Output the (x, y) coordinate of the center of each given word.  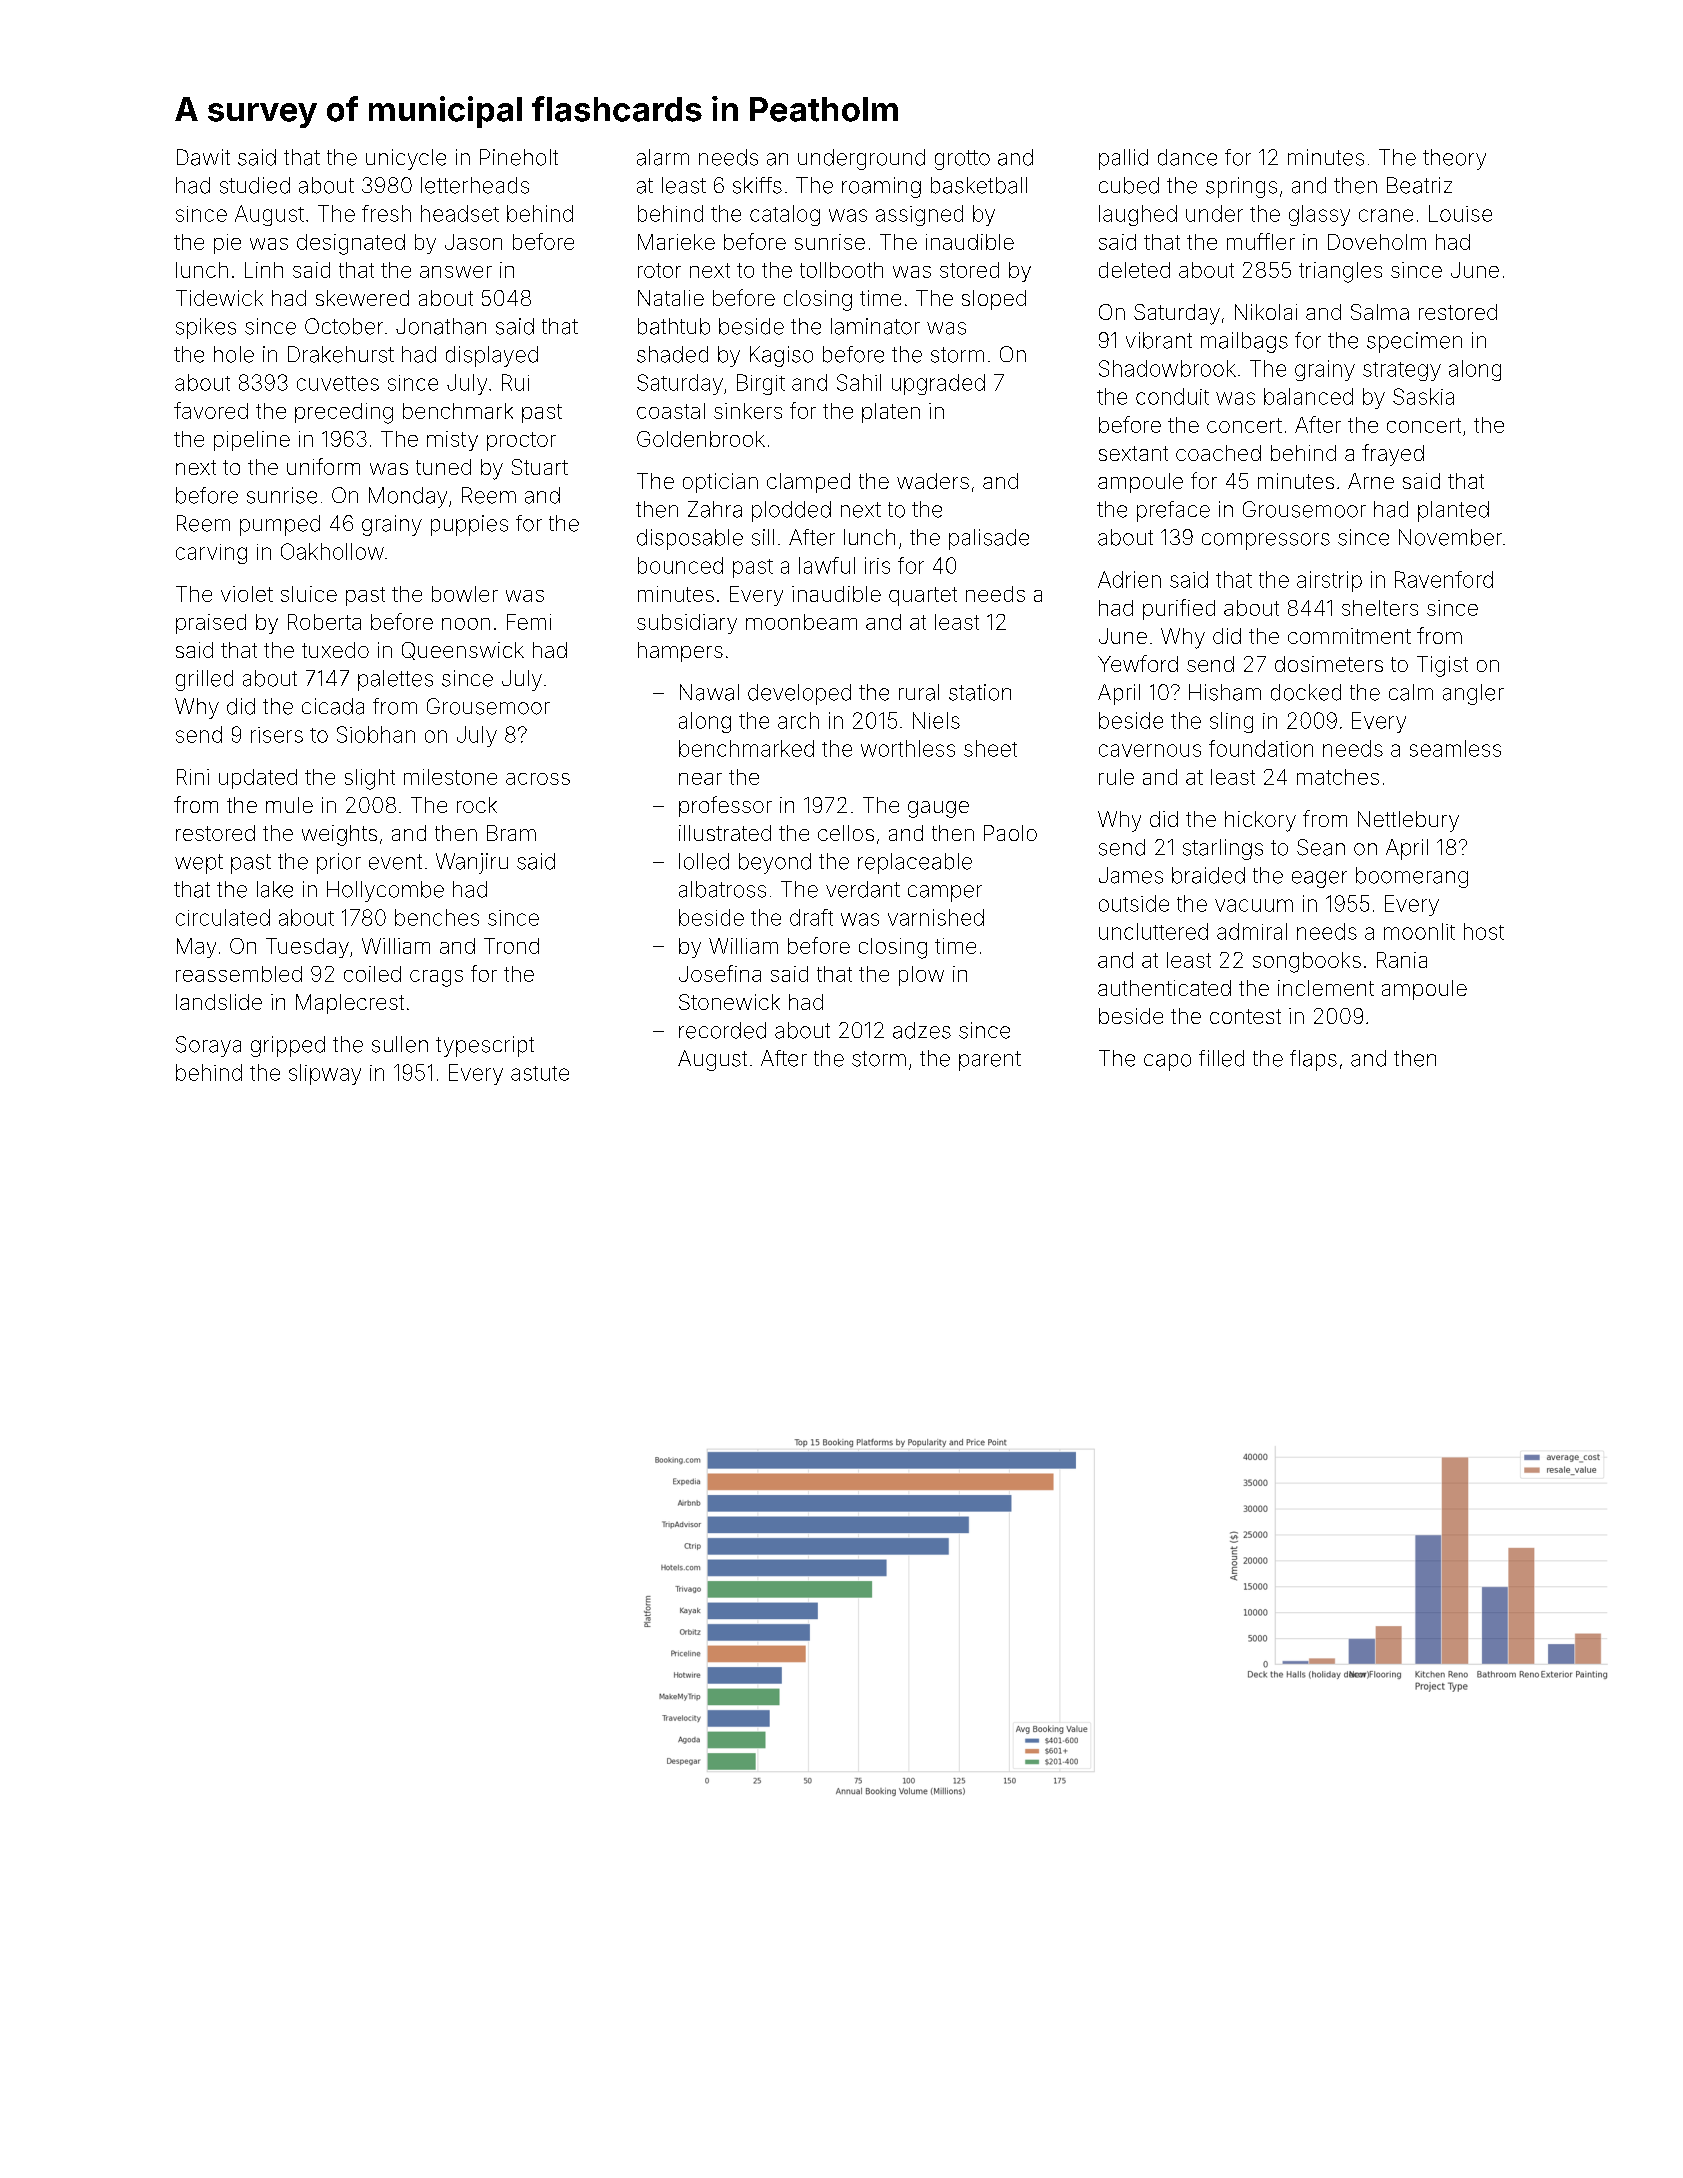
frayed (1393, 455)
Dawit (203, 157)
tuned (443, 467)
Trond (511, 946)
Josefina (720, 973)
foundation (1261, 748)
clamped (808, 483)
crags (436, 978)
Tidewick (219, 298)
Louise (1460, 213)
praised (211, 624)
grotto (962, 160)
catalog (785, 215)
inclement (1326, 988)
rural (919, 692)
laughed (1138, 215)
